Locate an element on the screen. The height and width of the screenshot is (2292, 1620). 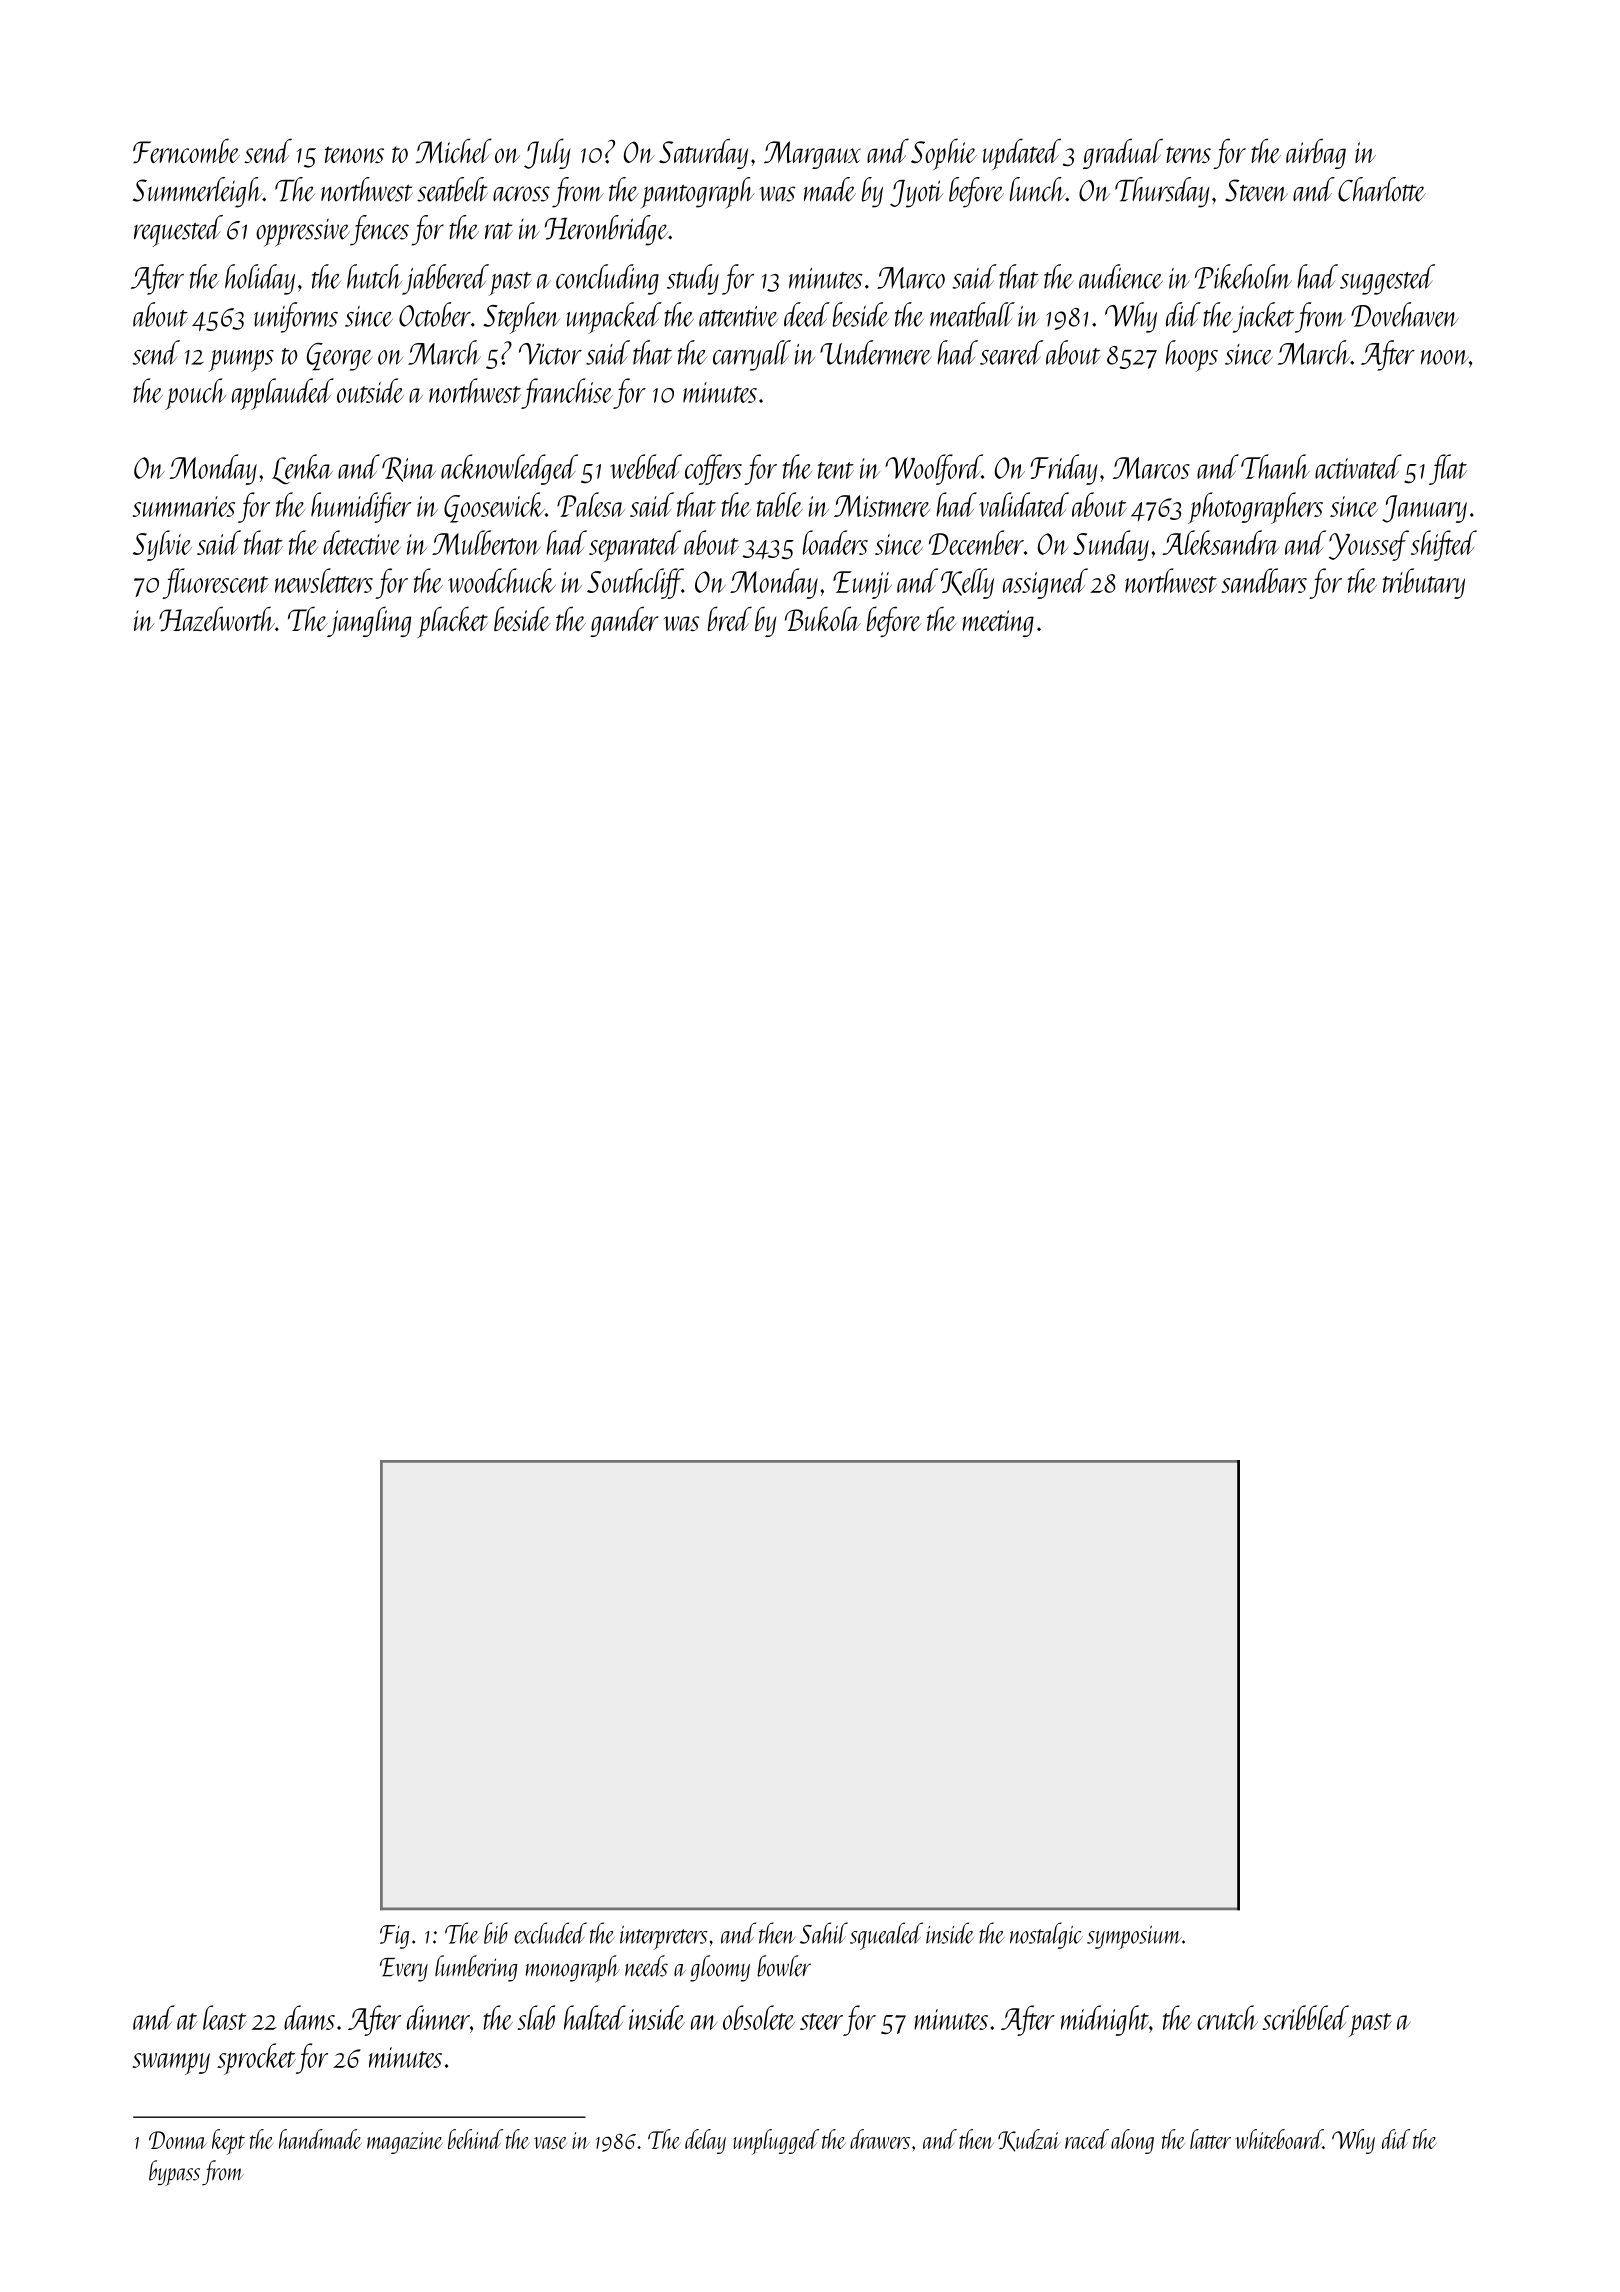
symposium is located at coordinates (1134, 1938).
